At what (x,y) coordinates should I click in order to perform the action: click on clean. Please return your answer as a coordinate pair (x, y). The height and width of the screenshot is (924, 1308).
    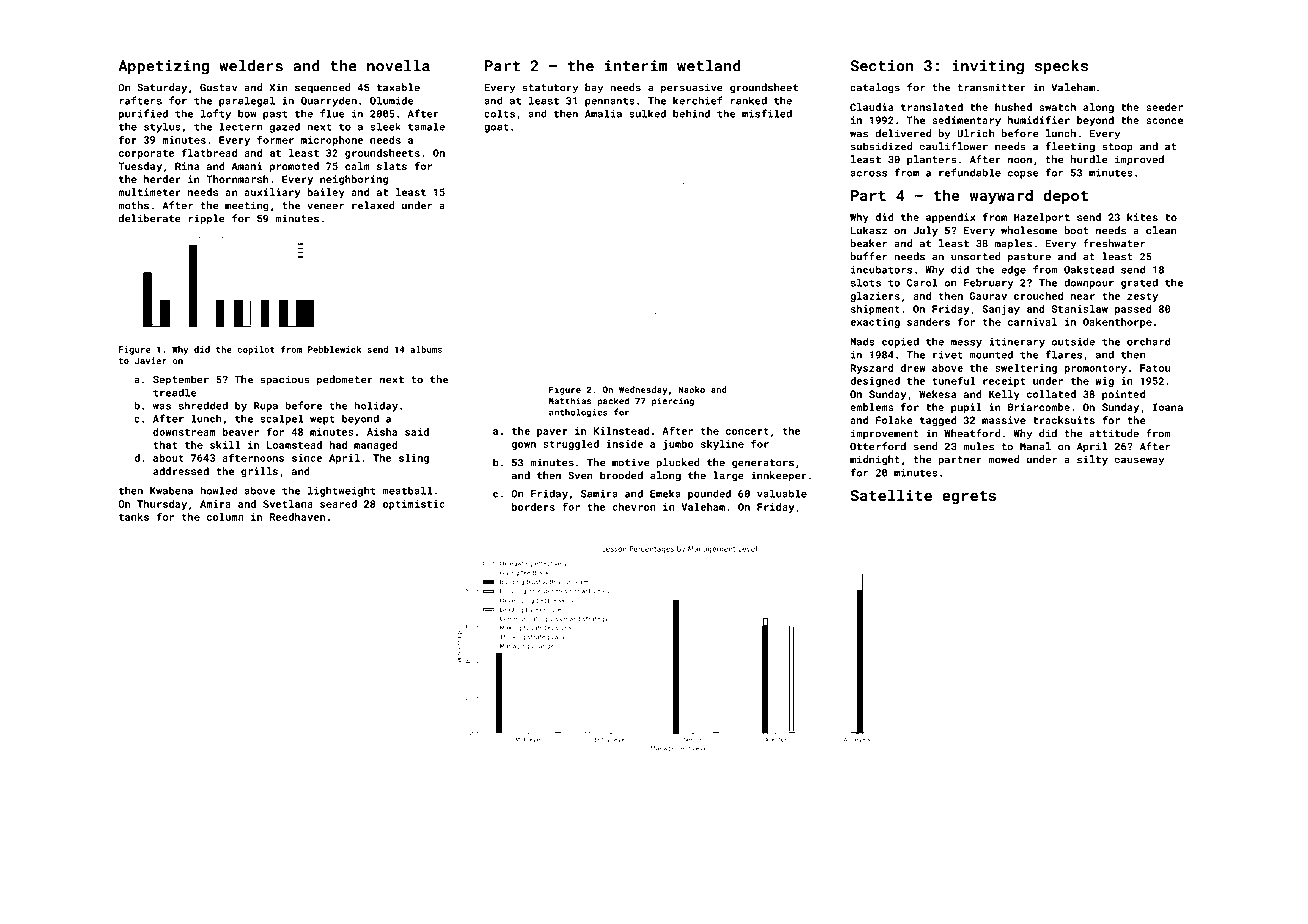
    Looking at the image, I should click on (1161, 230).
